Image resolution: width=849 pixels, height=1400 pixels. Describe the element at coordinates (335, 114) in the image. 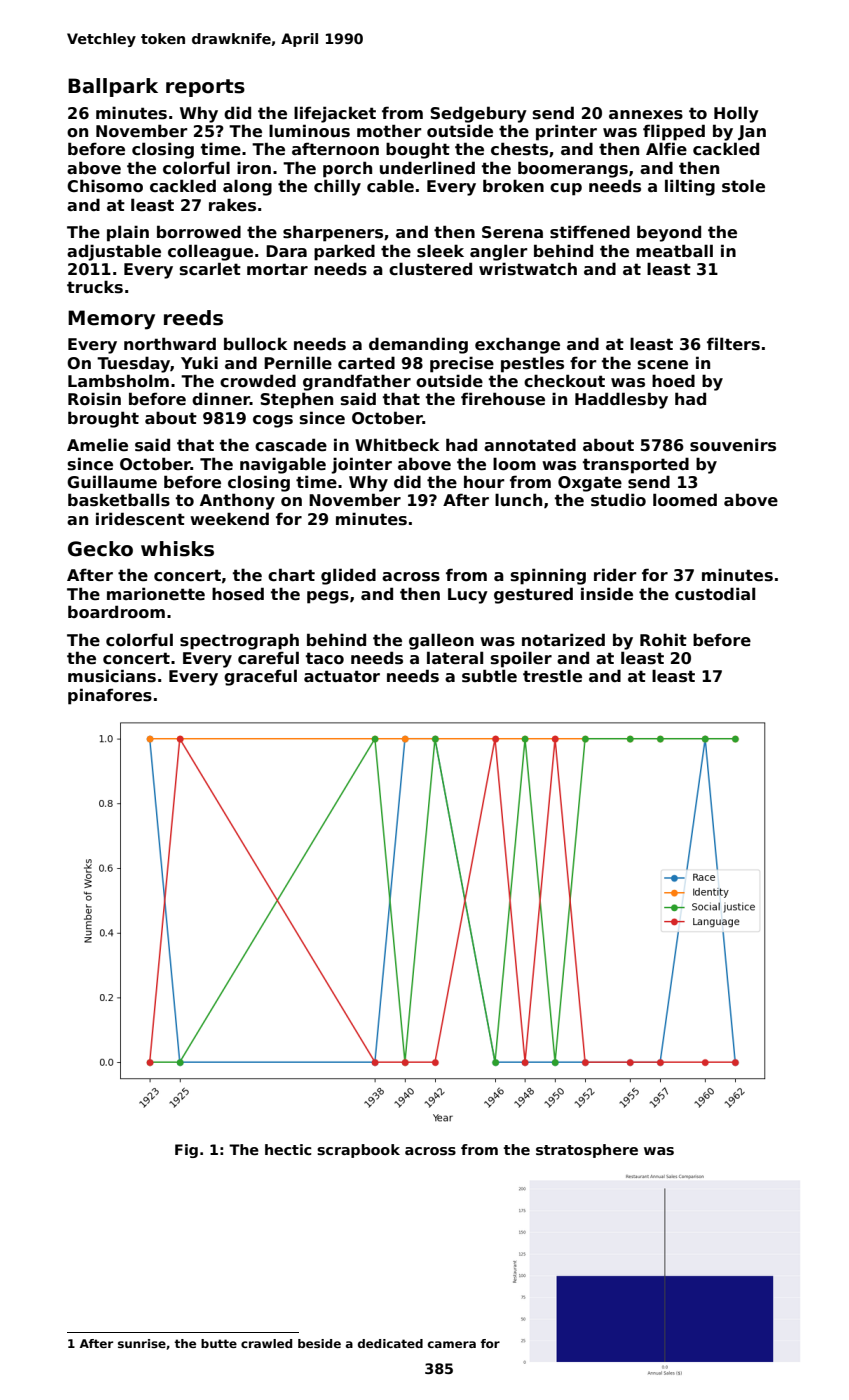

I see `lifejacket` at that location.
